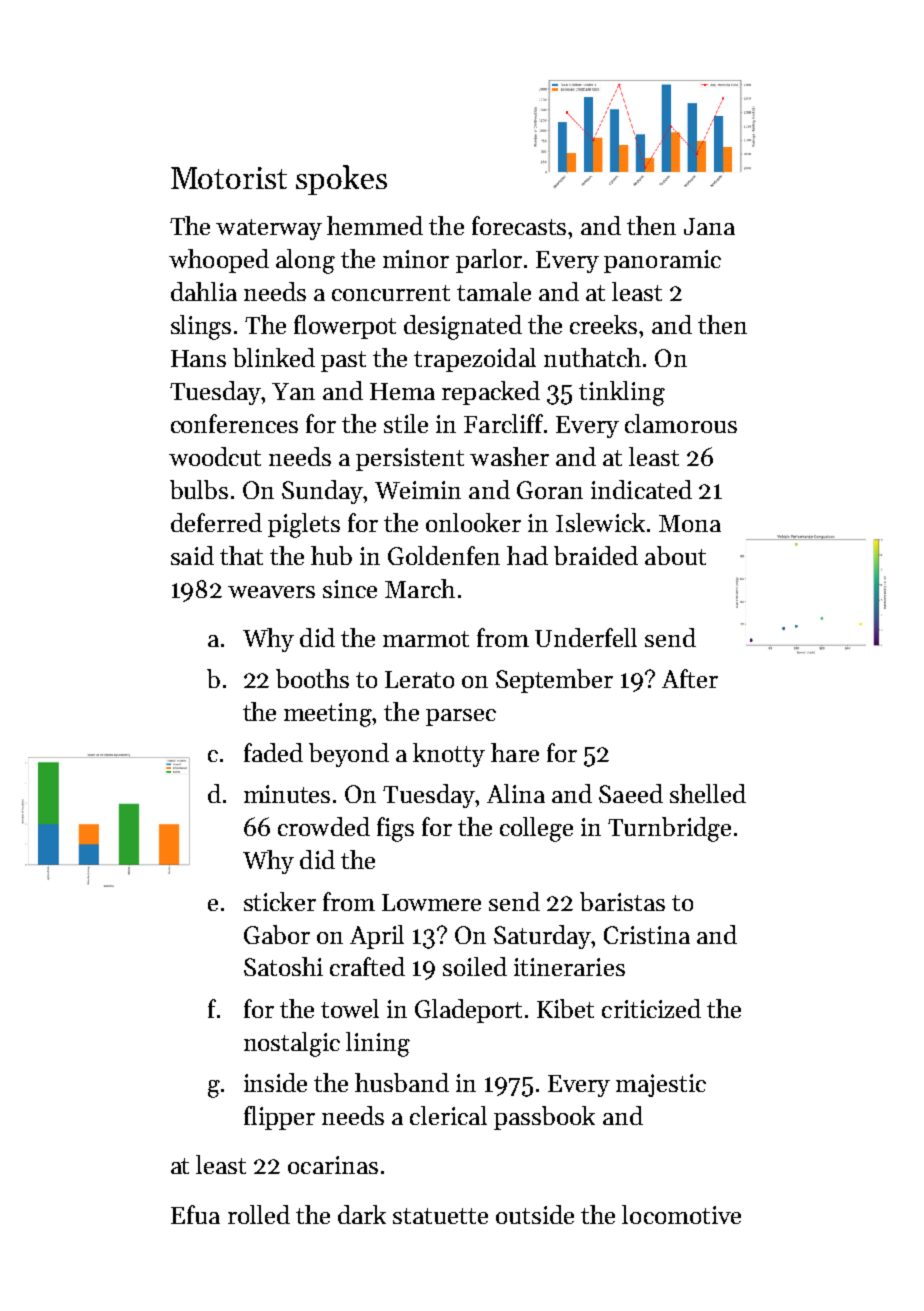 The width and height of the image is (924, 1311). I want to click on booths, so click(312, 678).
